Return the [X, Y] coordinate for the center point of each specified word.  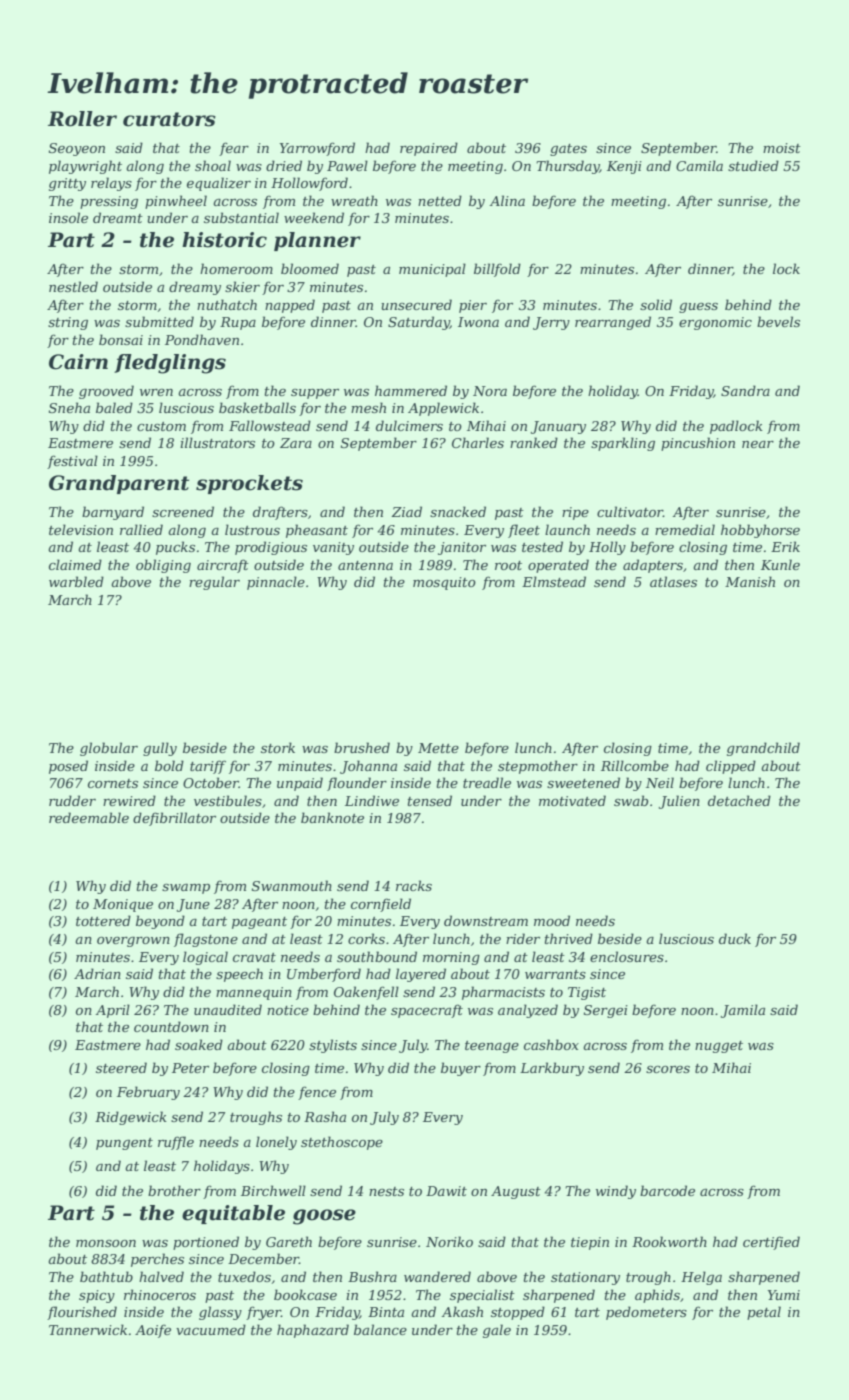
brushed [362, 747]
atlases [673, 581]
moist [782, 148]
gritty [67, 184]
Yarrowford [317, 149]
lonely [276, 1143]
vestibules [228, 800]
